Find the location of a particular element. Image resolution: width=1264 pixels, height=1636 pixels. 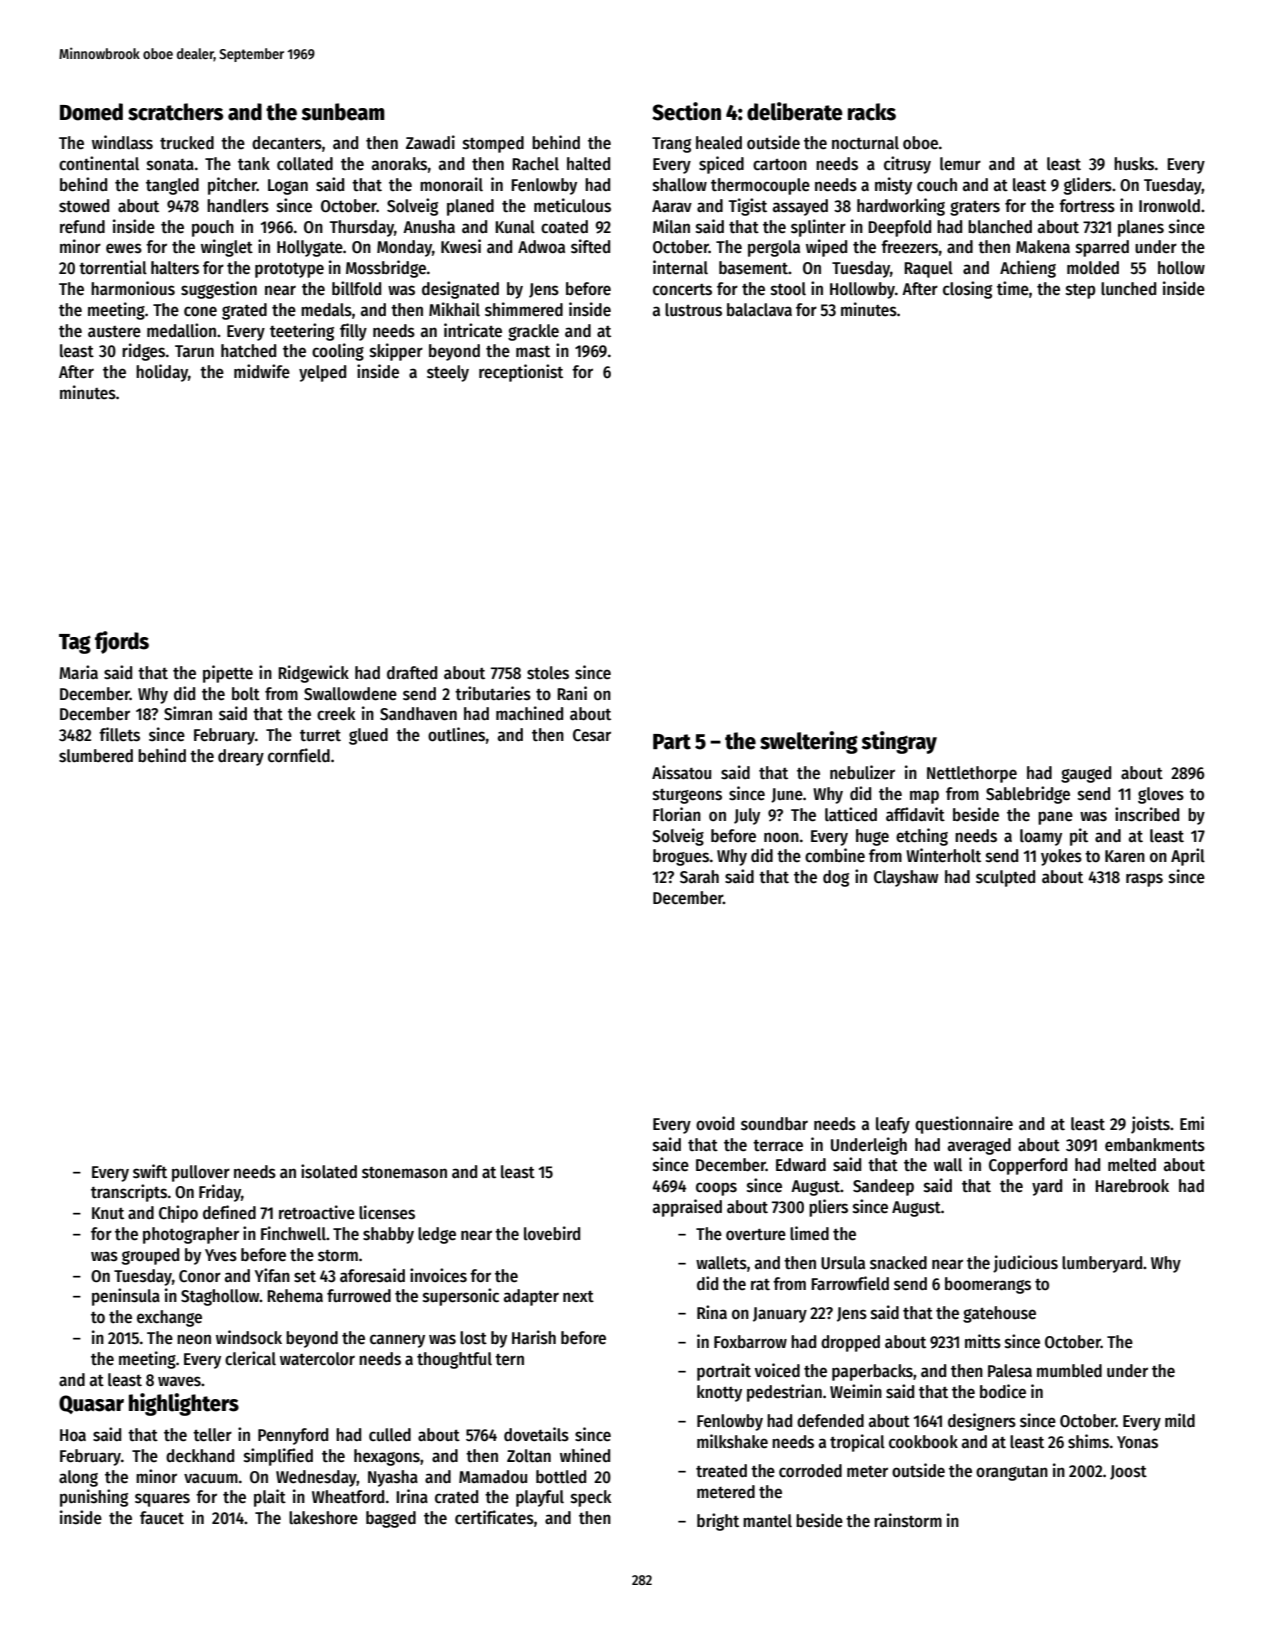

tank is located at coordinates (254, 163).
